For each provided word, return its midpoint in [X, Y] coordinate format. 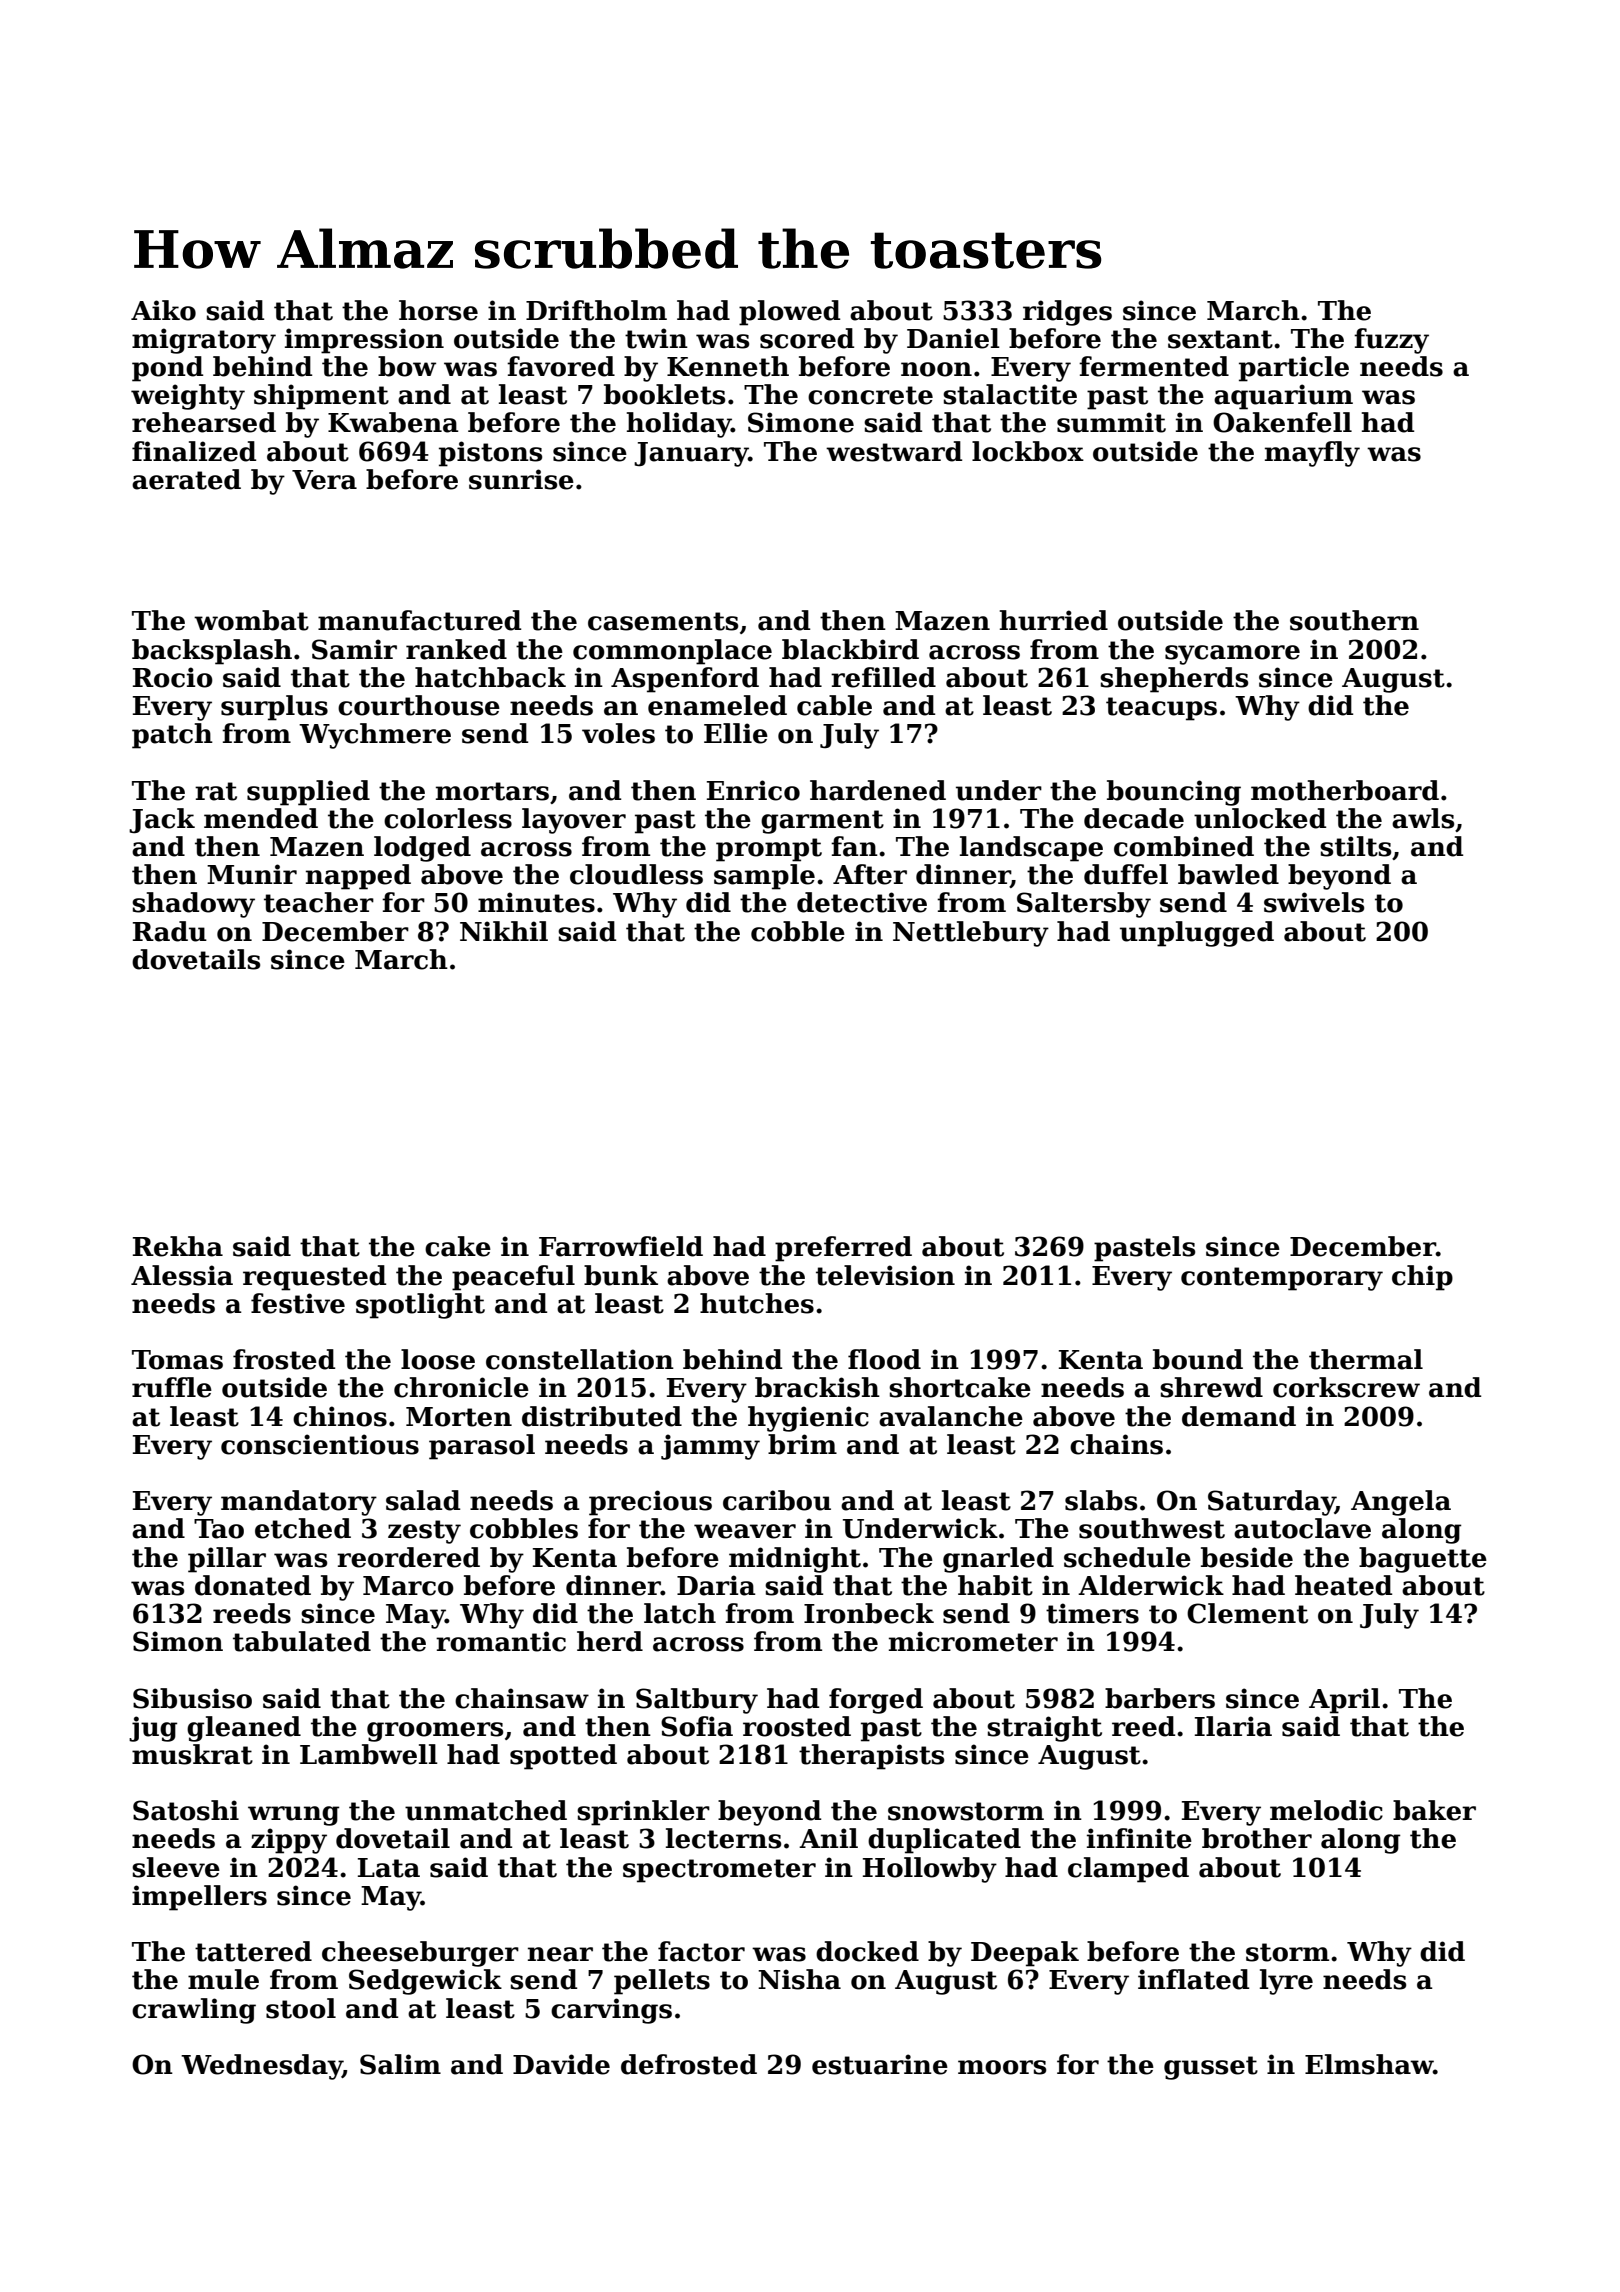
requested [314, 1278]
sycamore [1232, 655]
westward [894, 451]
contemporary [1282, 1279]
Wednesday [261, 2067]
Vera [324, 480]
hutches [757, 1303]
